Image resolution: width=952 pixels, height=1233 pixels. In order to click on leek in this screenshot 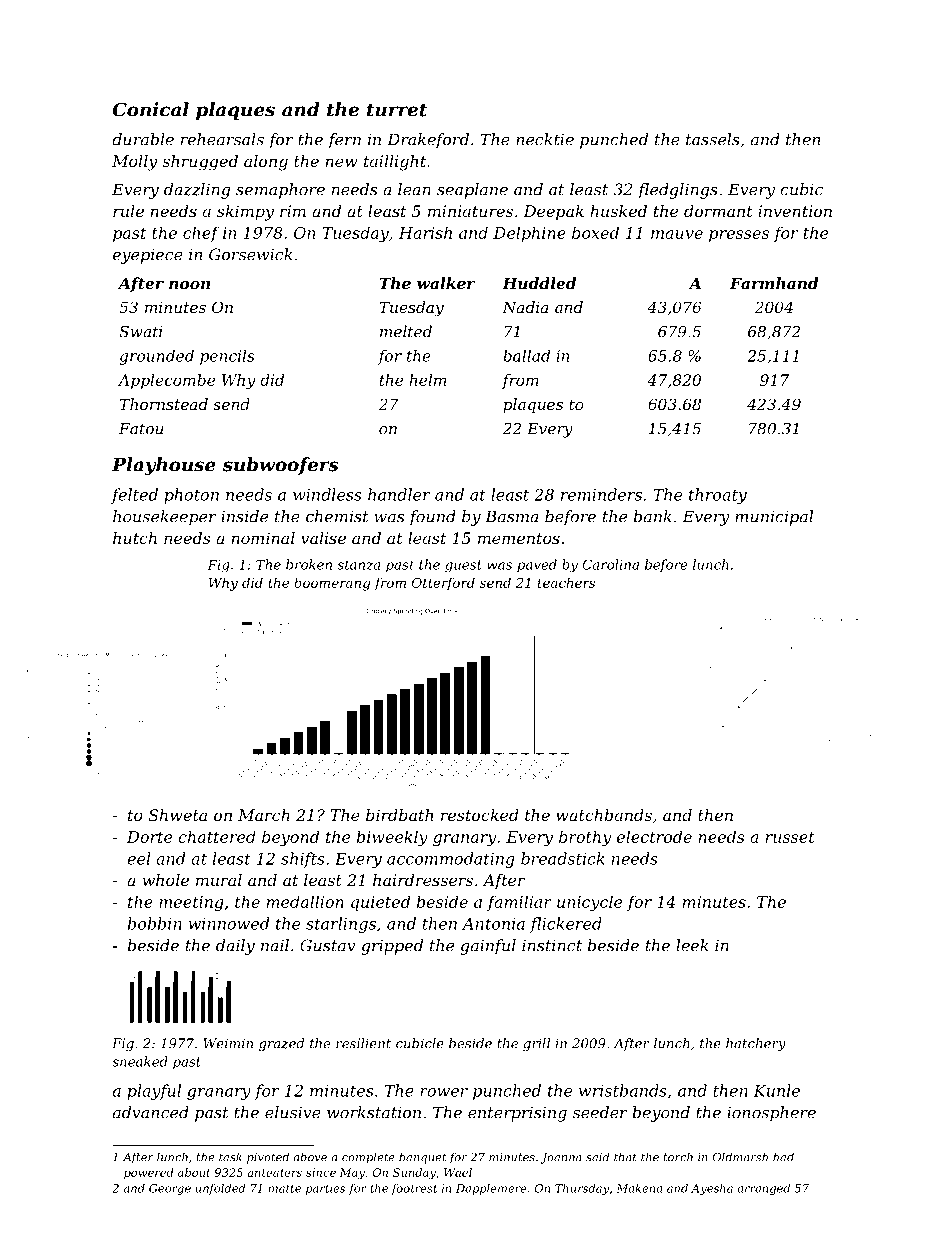, I will do `click(692, 945)`.
